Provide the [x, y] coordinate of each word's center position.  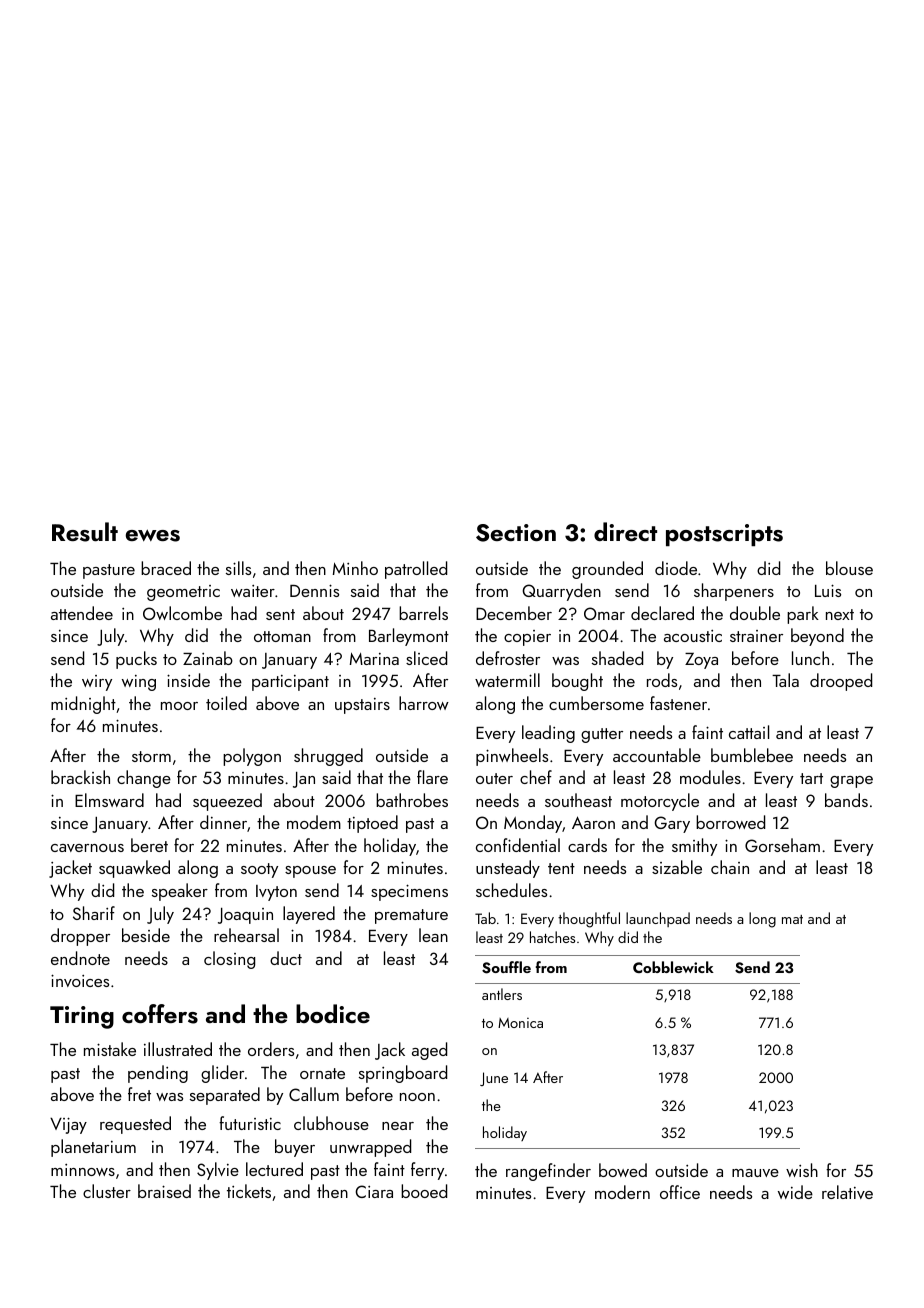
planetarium [93, 1148]
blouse [849, 568]
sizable [677, 867]
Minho [355, 568]
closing [229, 960]
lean [433, 935]
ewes [153, 535]
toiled [226, 703]
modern [622, 1192]
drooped [841, 682]
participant [290, 683]
